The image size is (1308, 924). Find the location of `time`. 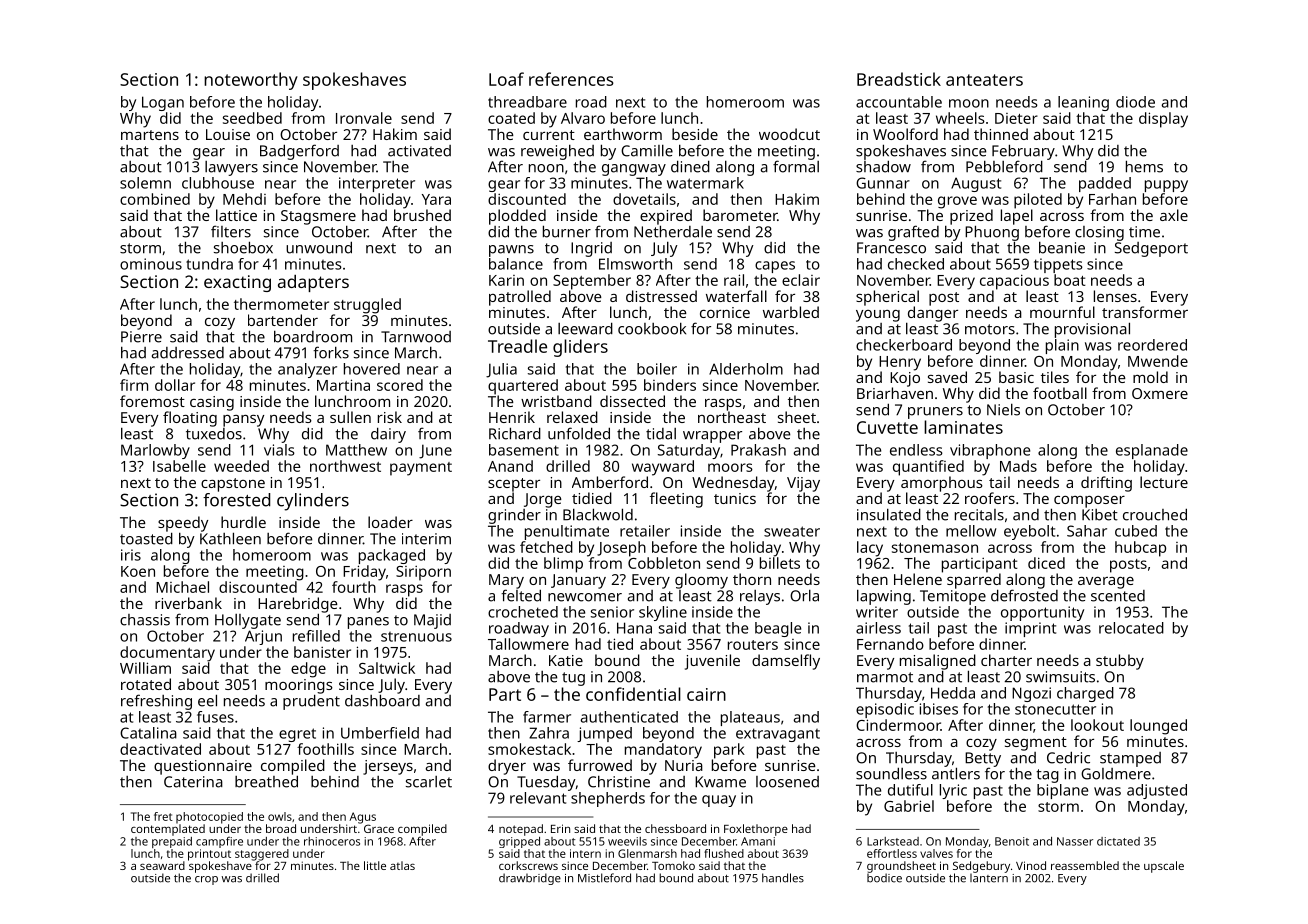

time is located at coordinates (1144, 232).
